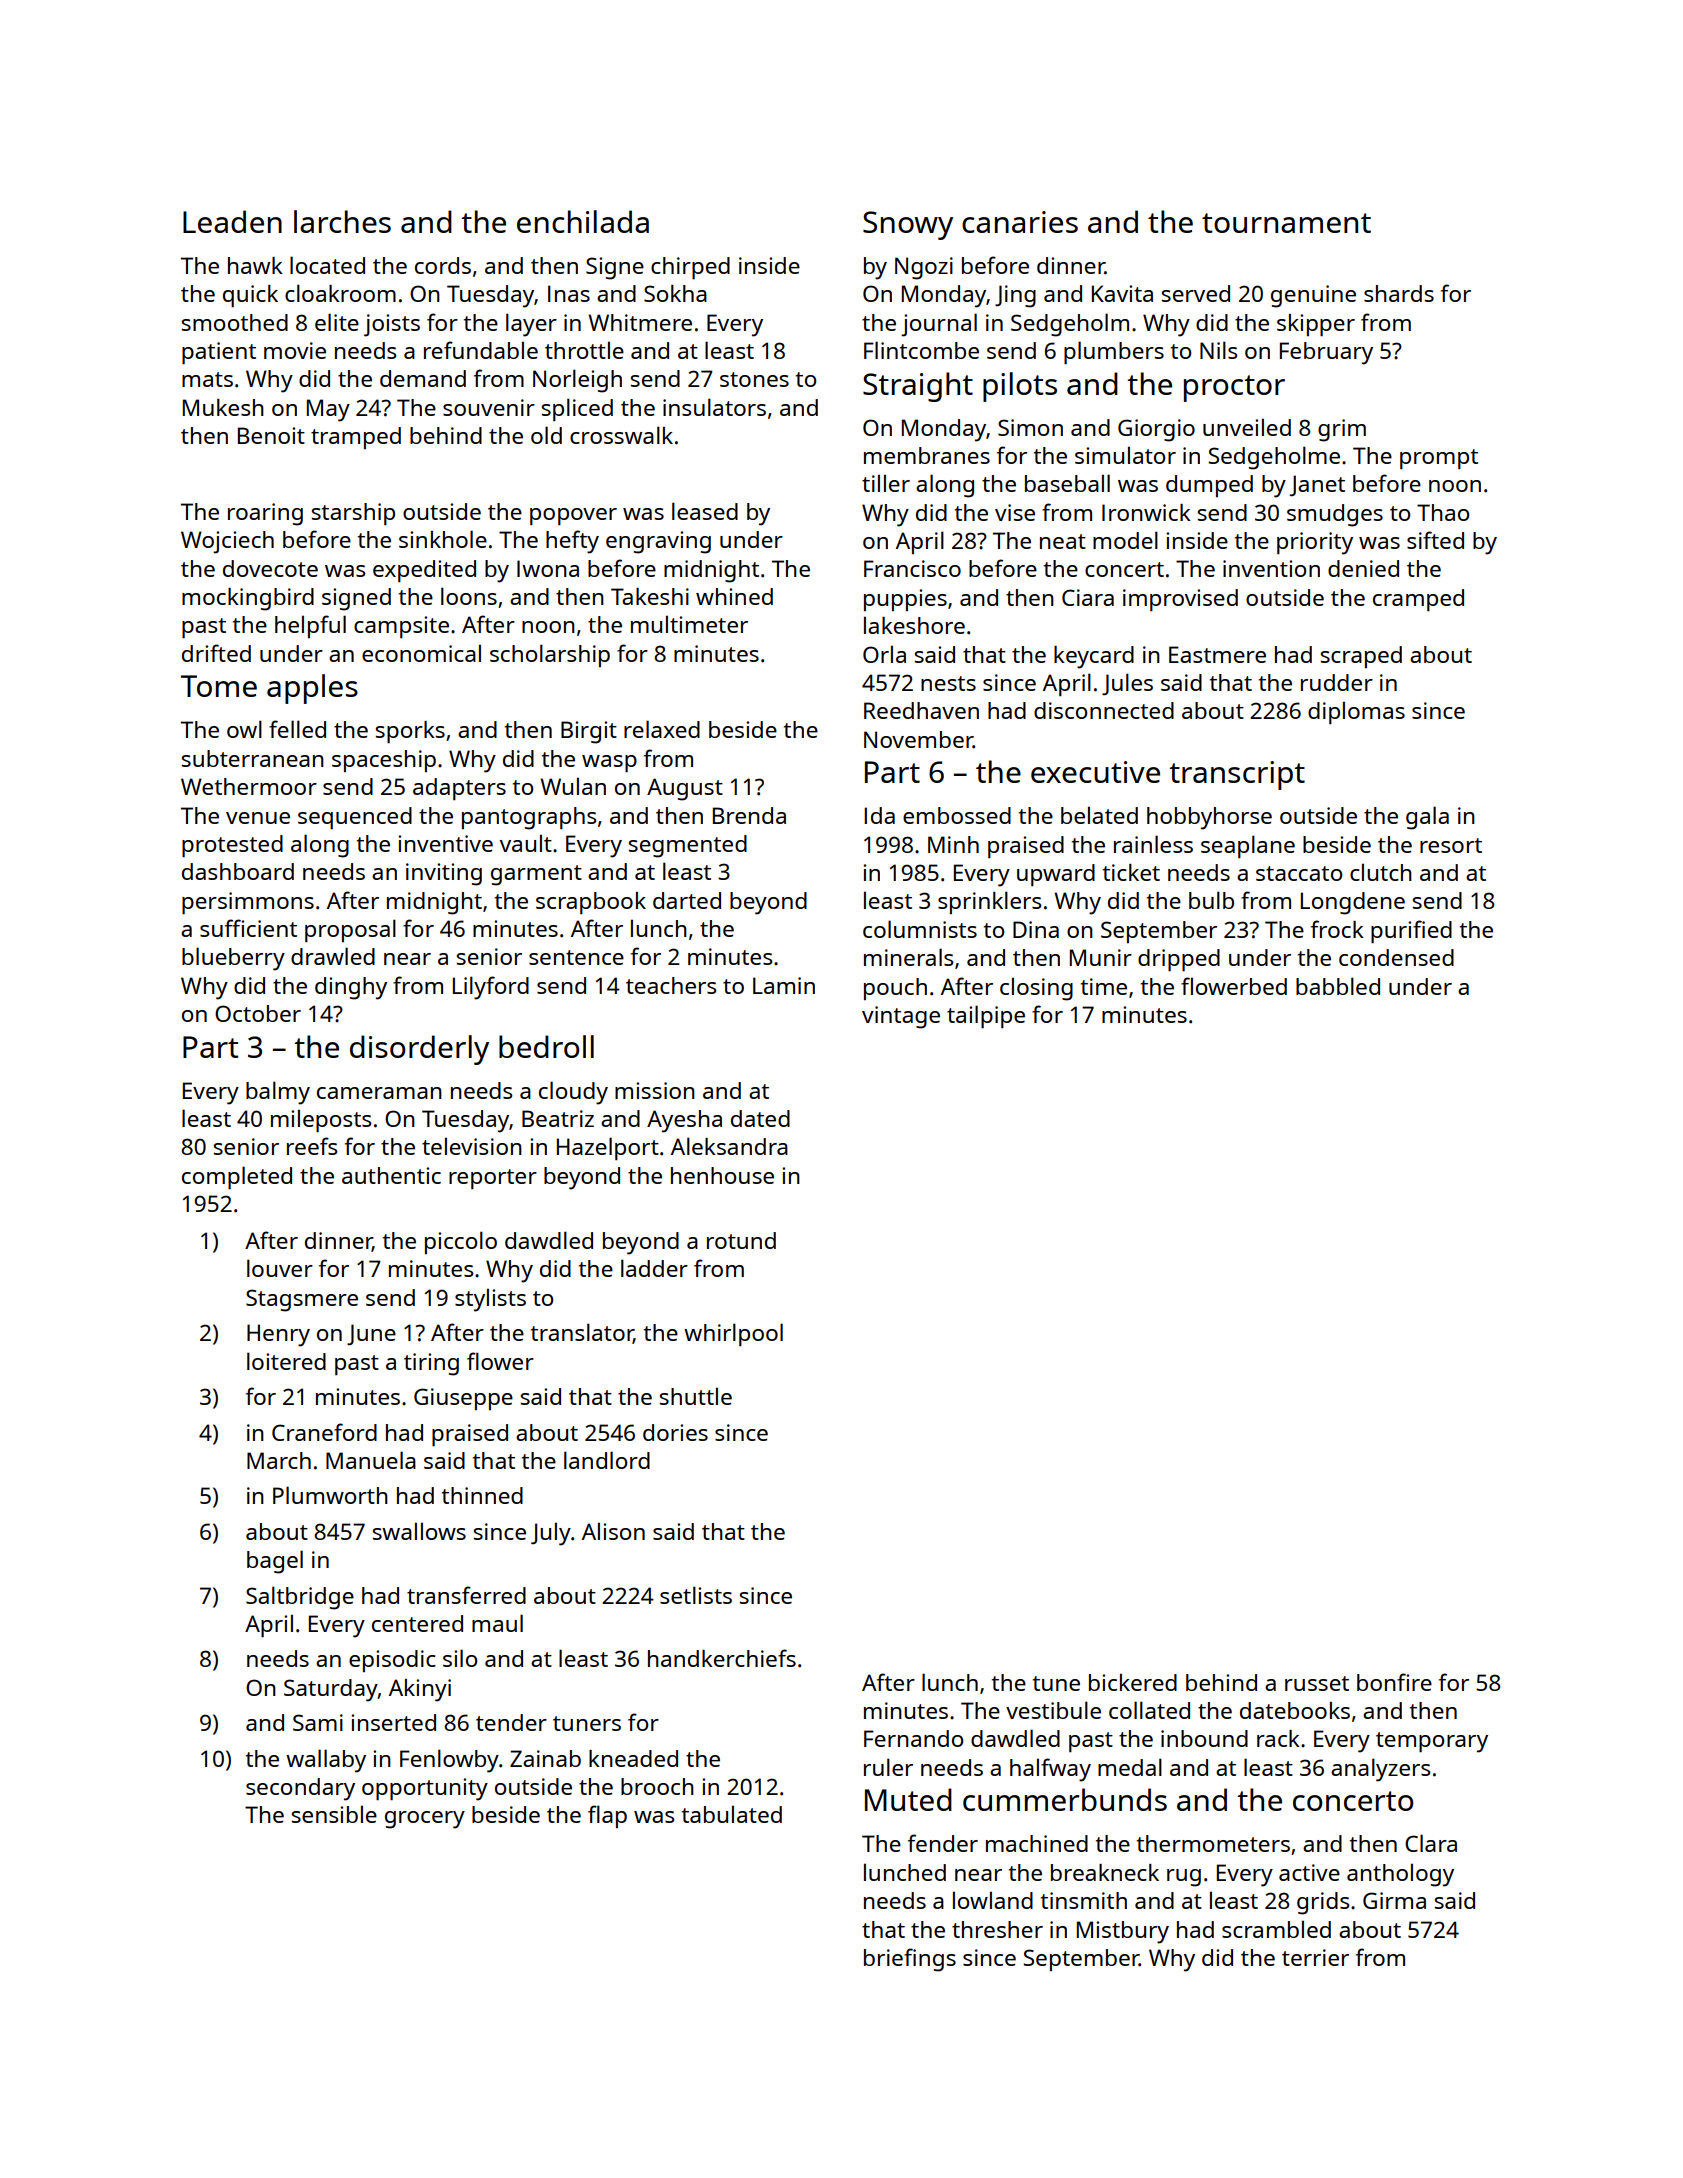  What do you see at coordinates (258, 818) in the screenshot?
I see `venue` at bounding box center [258, 818].
